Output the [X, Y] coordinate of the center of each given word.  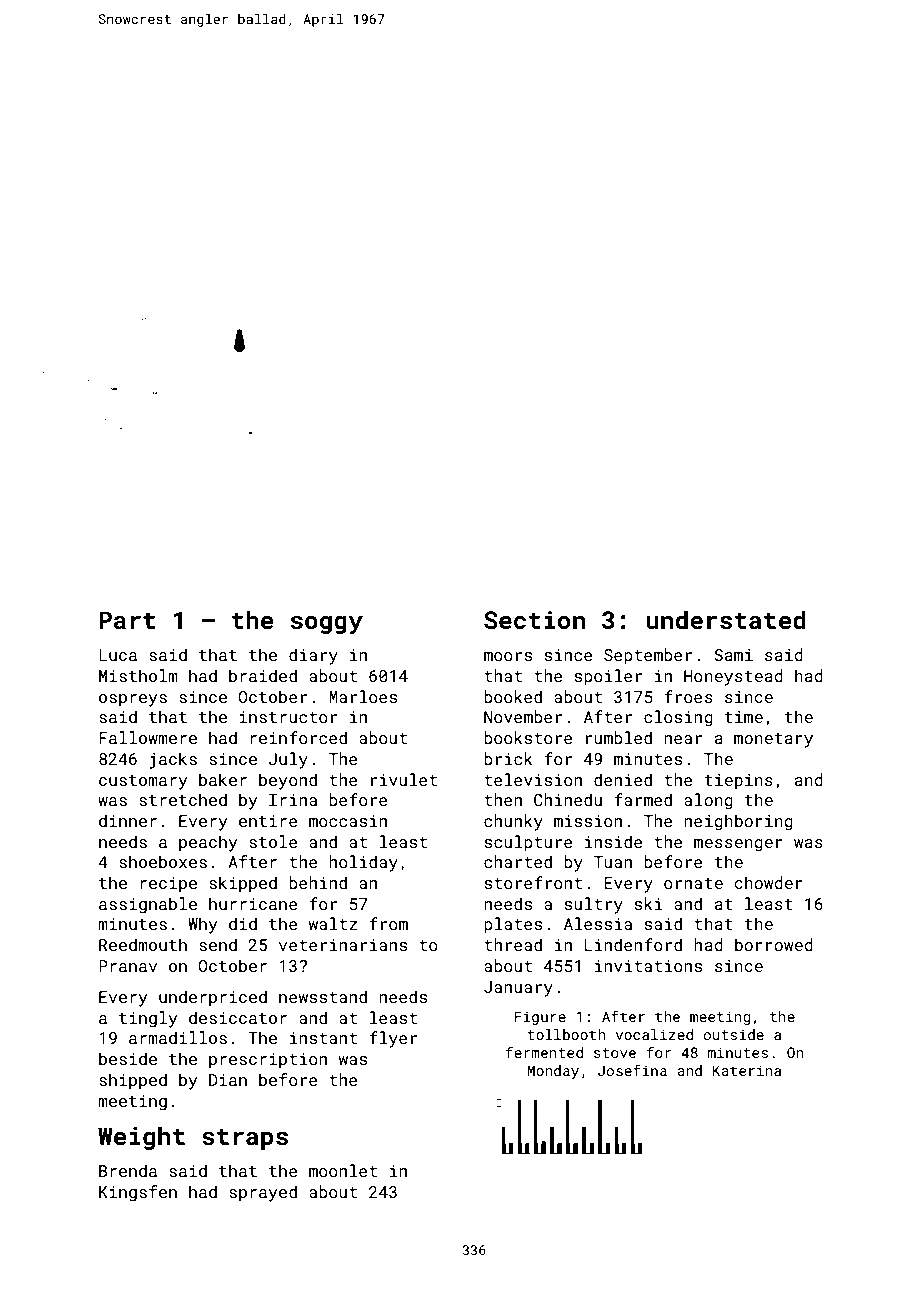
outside [734, 1034]
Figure [540, 1018]
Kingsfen [138, 1193]
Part [127, 620]
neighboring [738, 822]
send [218, 944]
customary [143, 782]
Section [534, 620]
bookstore [528, 737]
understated [726, 620]
